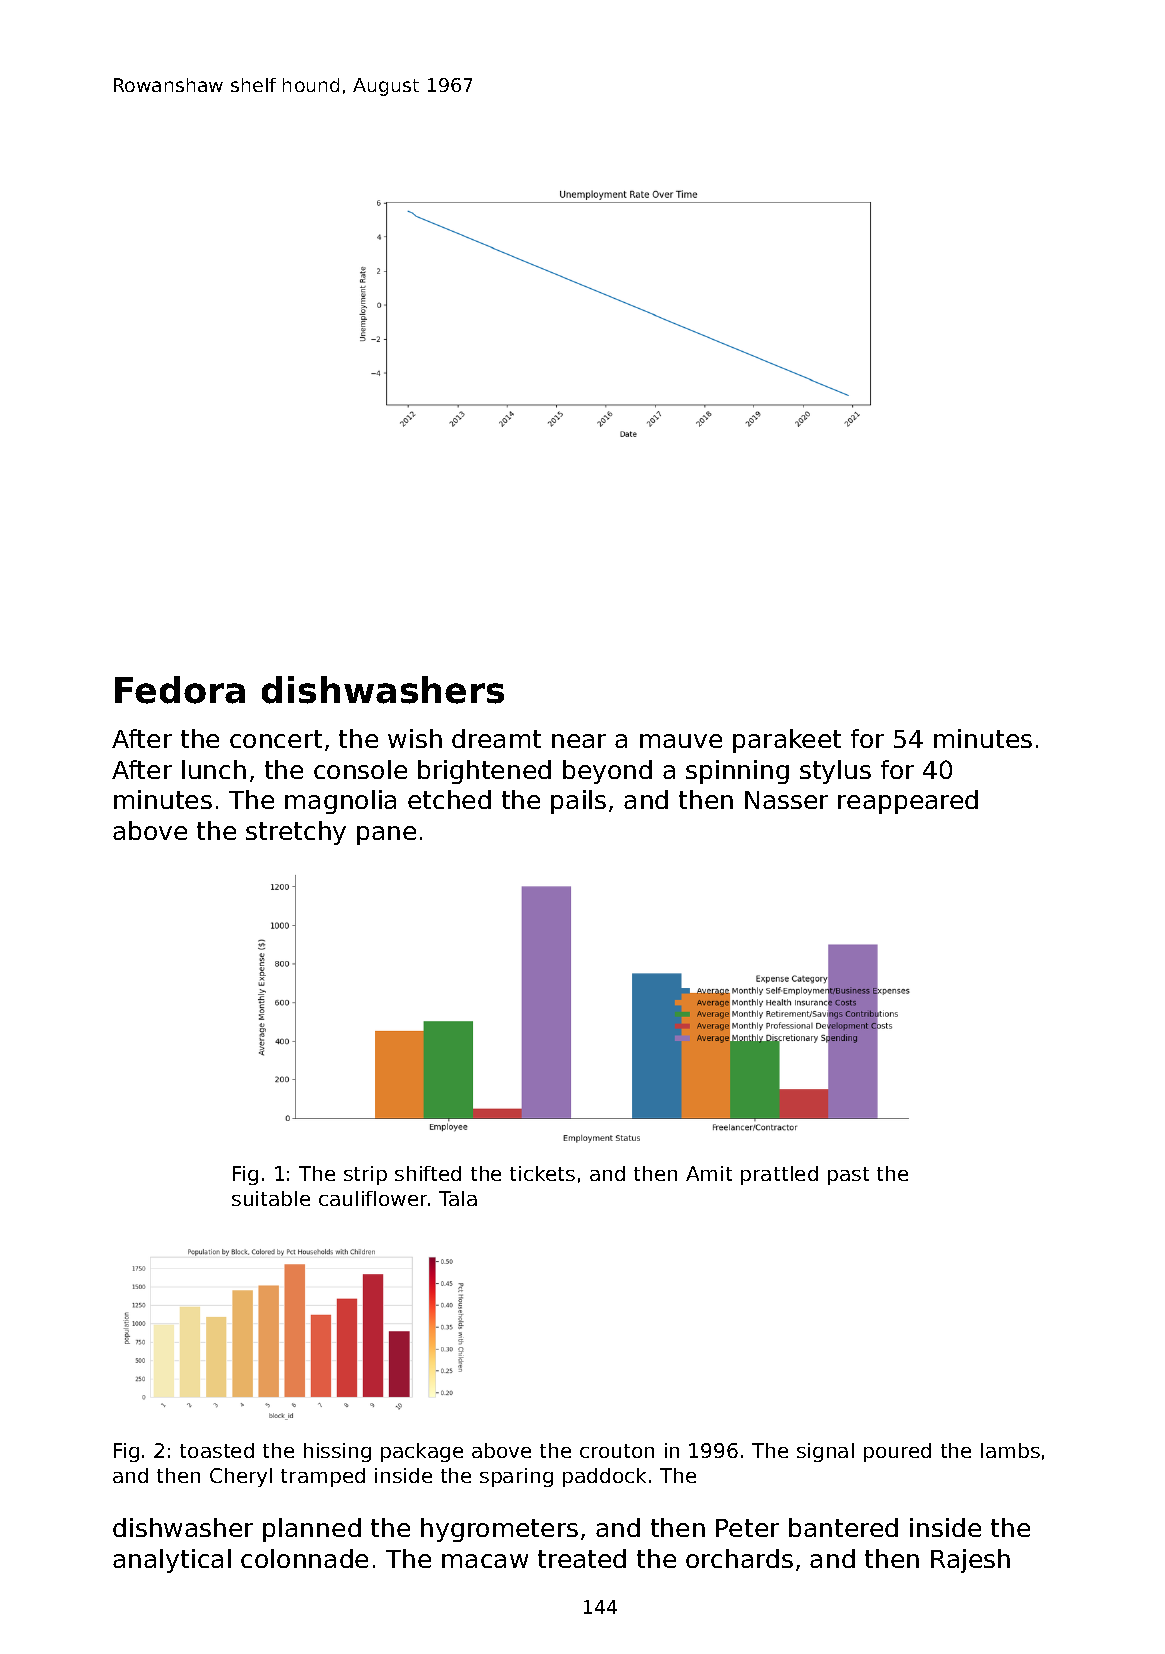 This screenshot has height=1654, width=1165. Describe the element at coordinates (908, 802) in the screenshot. I see `reappeared` at that location.
